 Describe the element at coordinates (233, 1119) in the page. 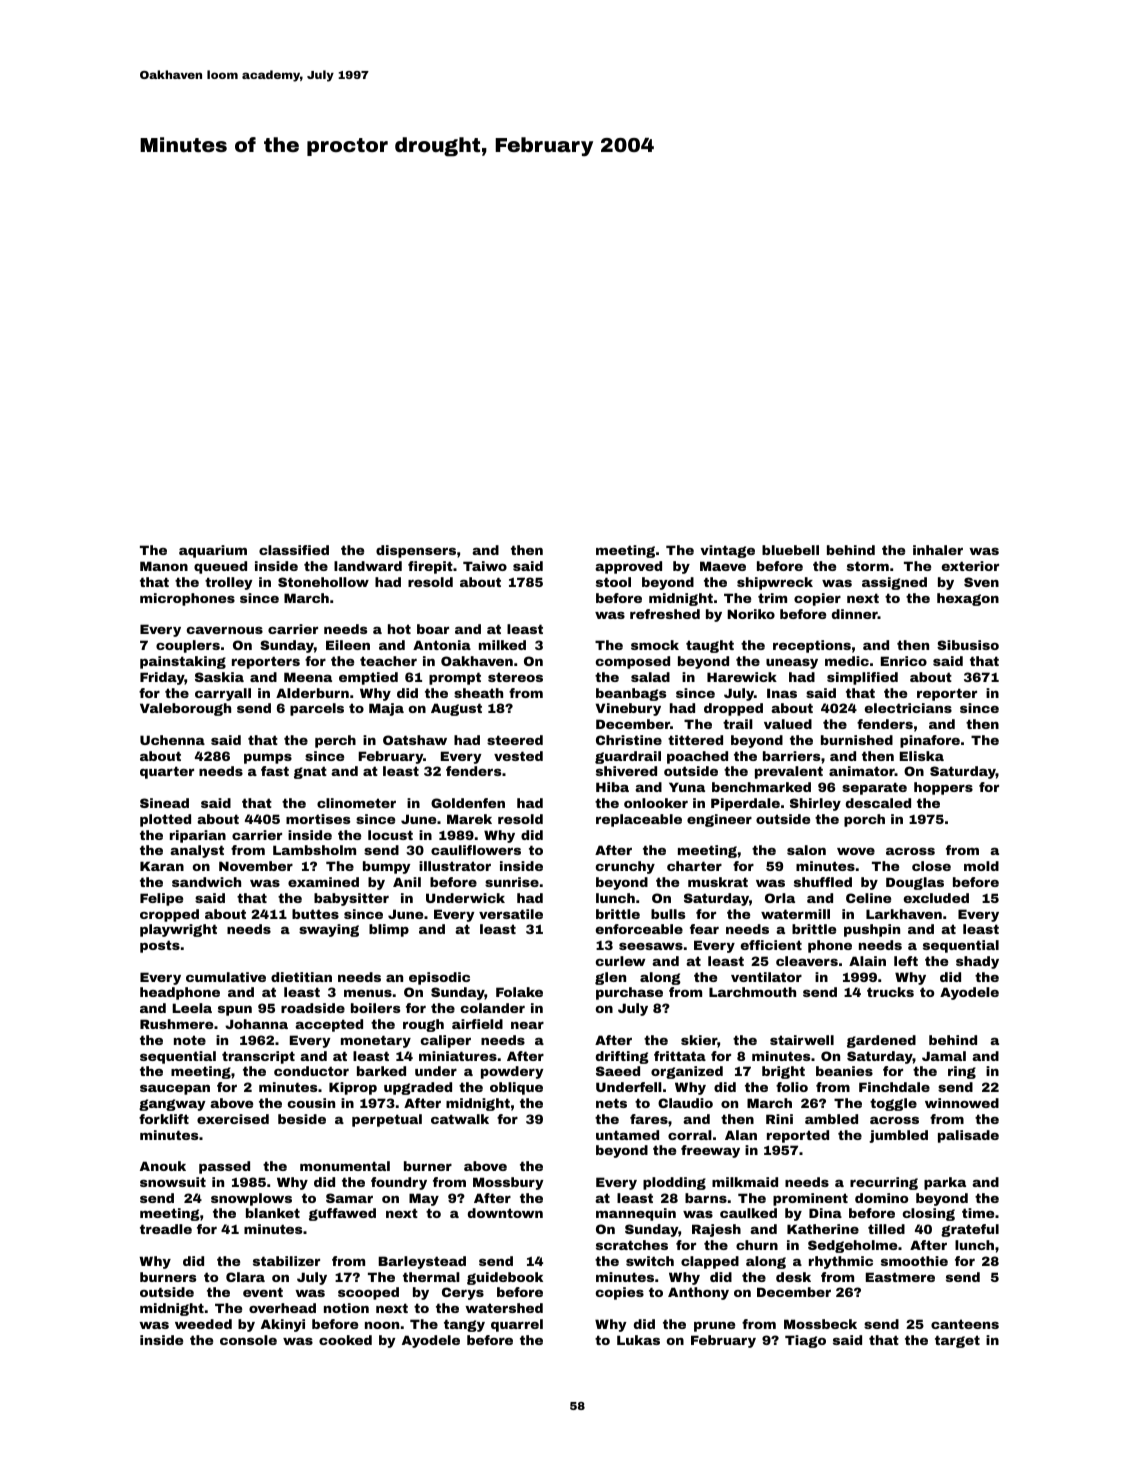

I see `exercised` at that location.
